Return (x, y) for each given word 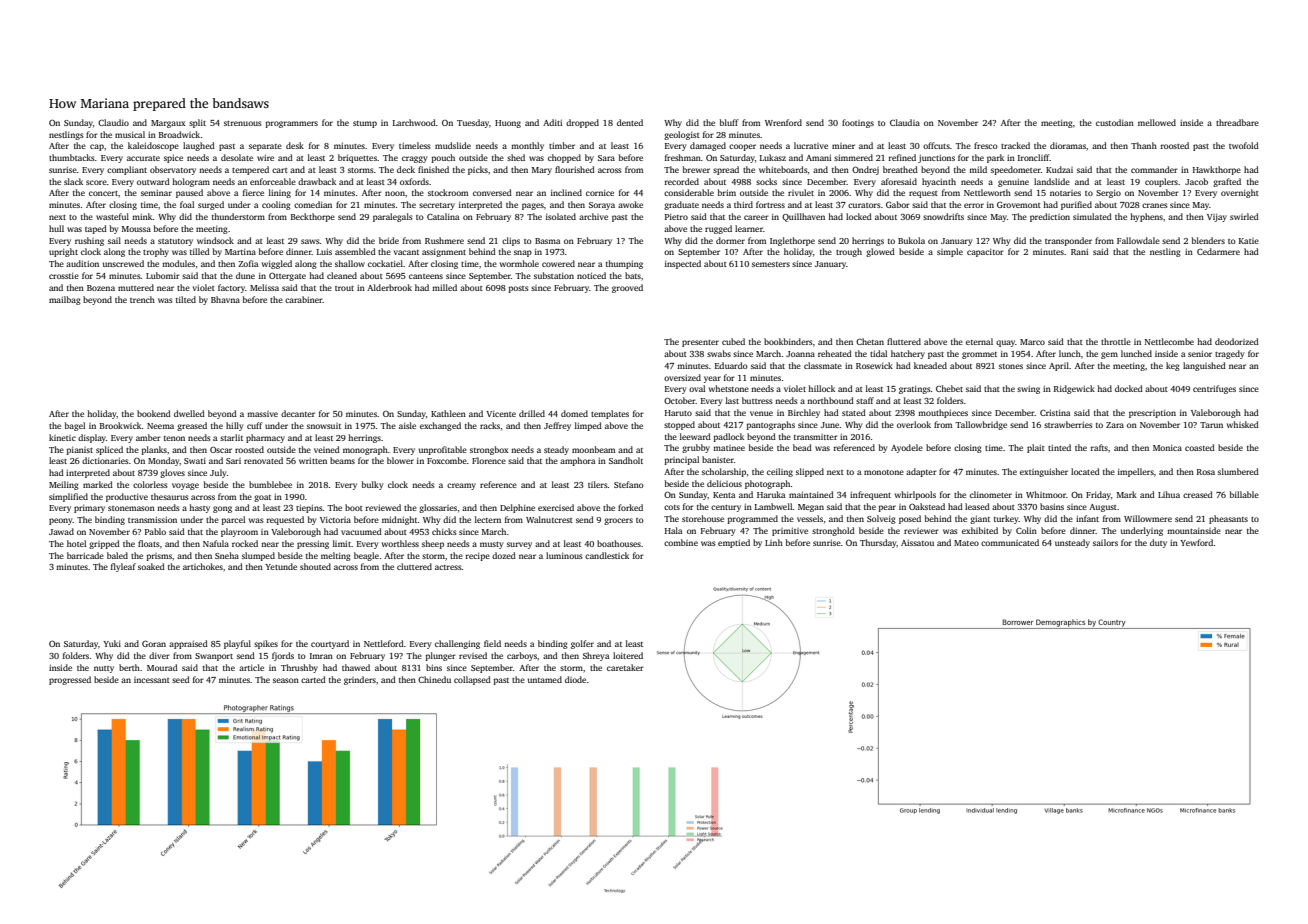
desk (295, 145)
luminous (564, 555)
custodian (1115, 122)
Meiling (64, 485)
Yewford (1197, 542)
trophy (156, 252)
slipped (810, 472)
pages (533, 206)
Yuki (112, 643)
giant (980, 519)
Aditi (552, 122)
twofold (1244, 145)
